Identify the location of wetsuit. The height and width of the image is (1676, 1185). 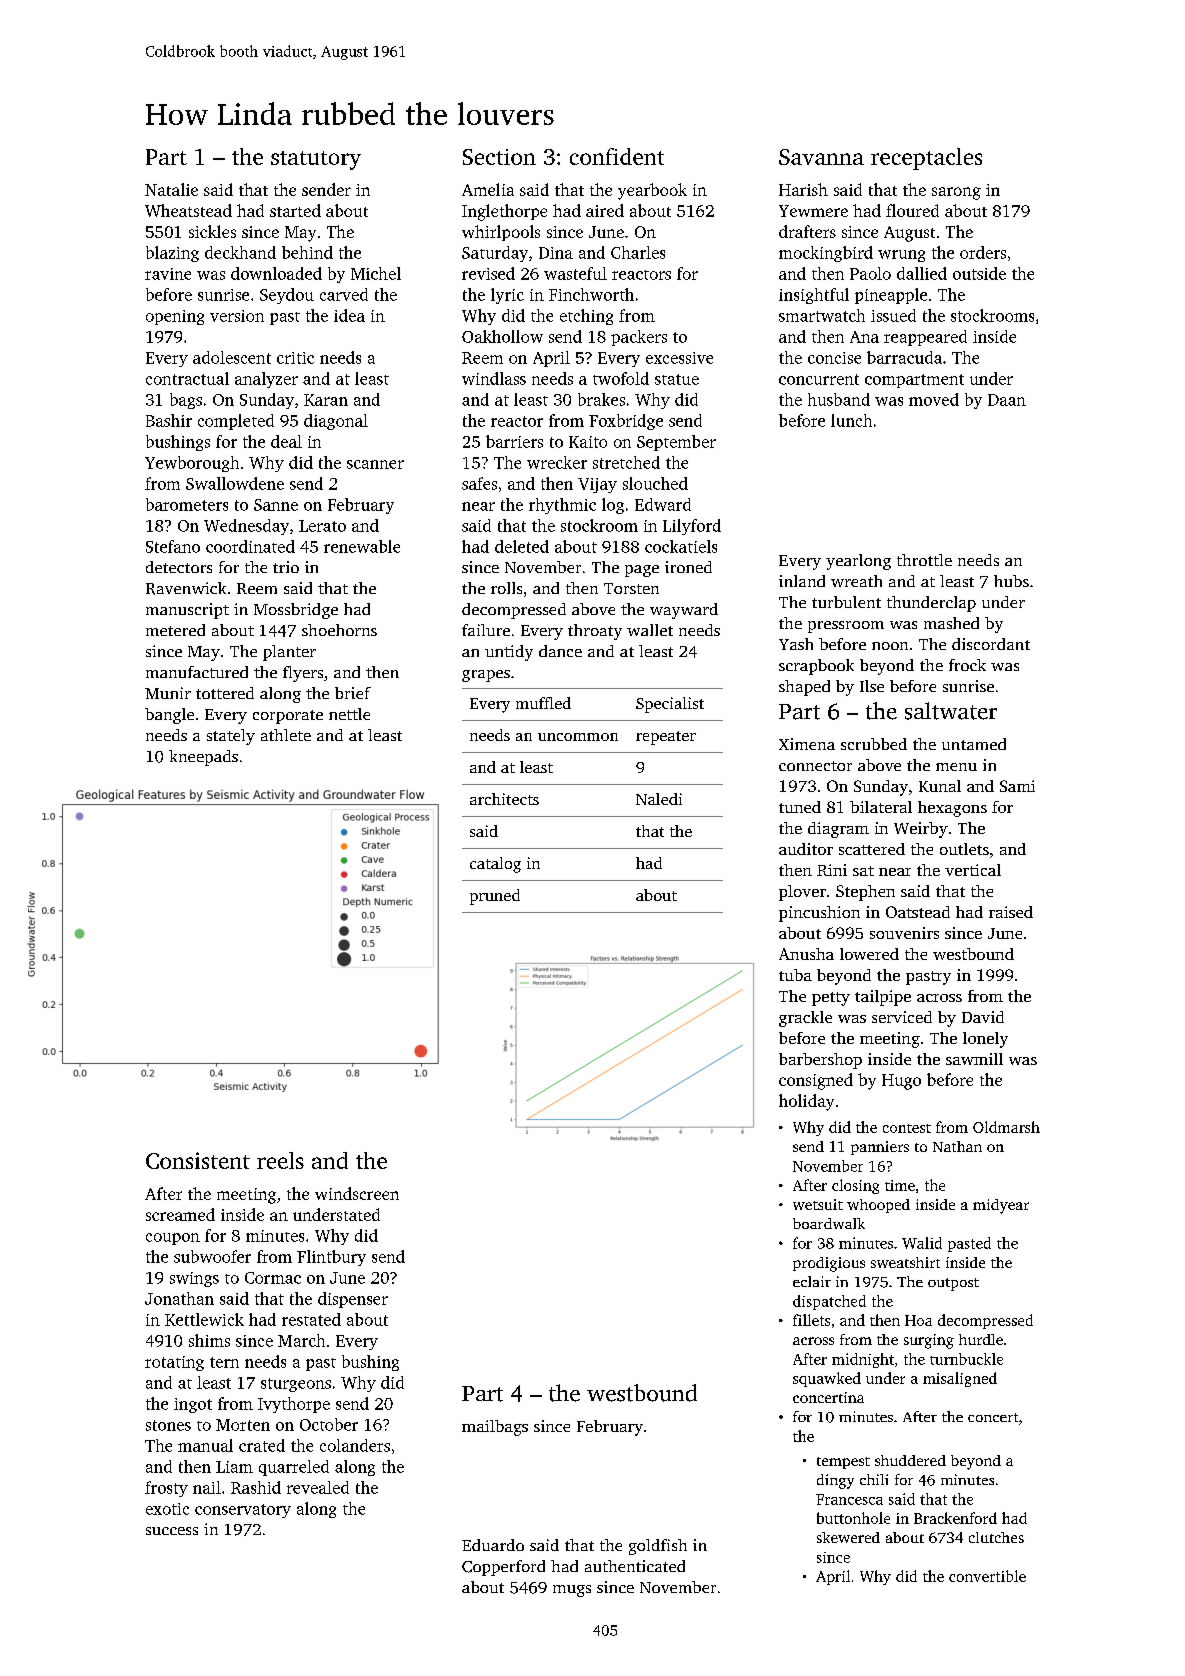
(818, 1204).
